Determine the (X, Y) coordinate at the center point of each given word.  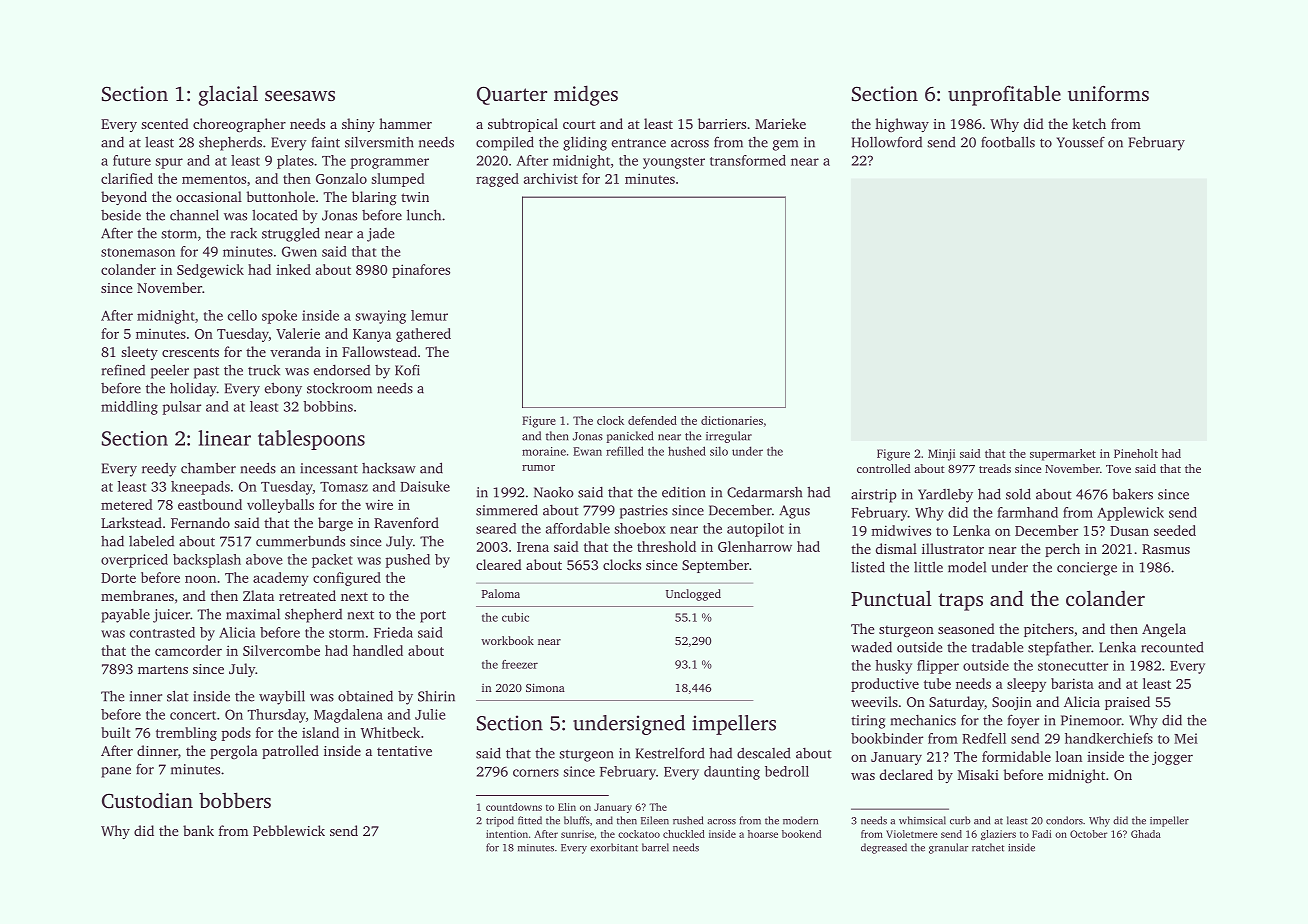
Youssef (1081, 142)
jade (380, 235)
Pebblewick (289, 830)
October (1088, 834)
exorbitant (614, 847)
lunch (424, 215)
